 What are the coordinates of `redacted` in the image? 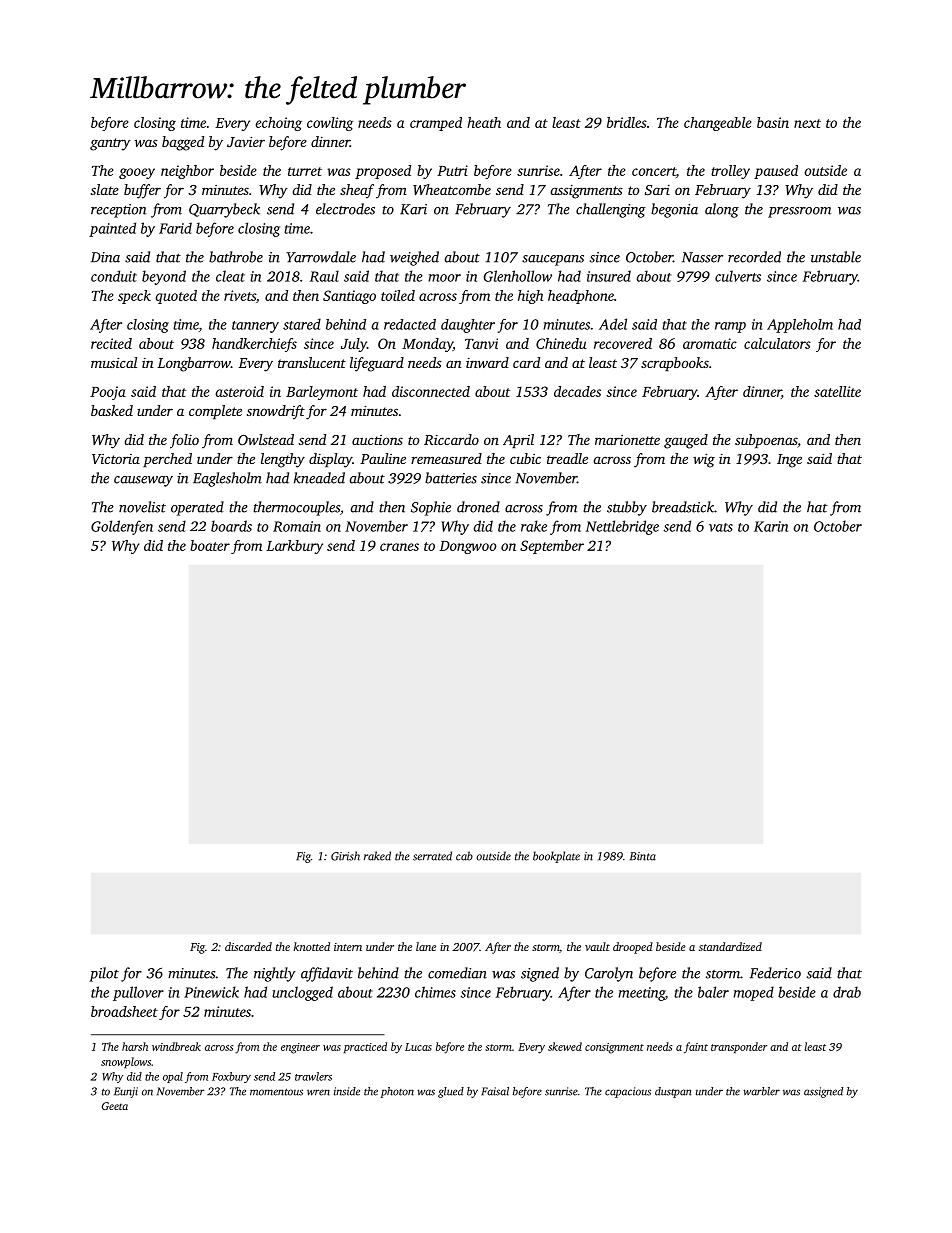 It's located at (410, 324).
